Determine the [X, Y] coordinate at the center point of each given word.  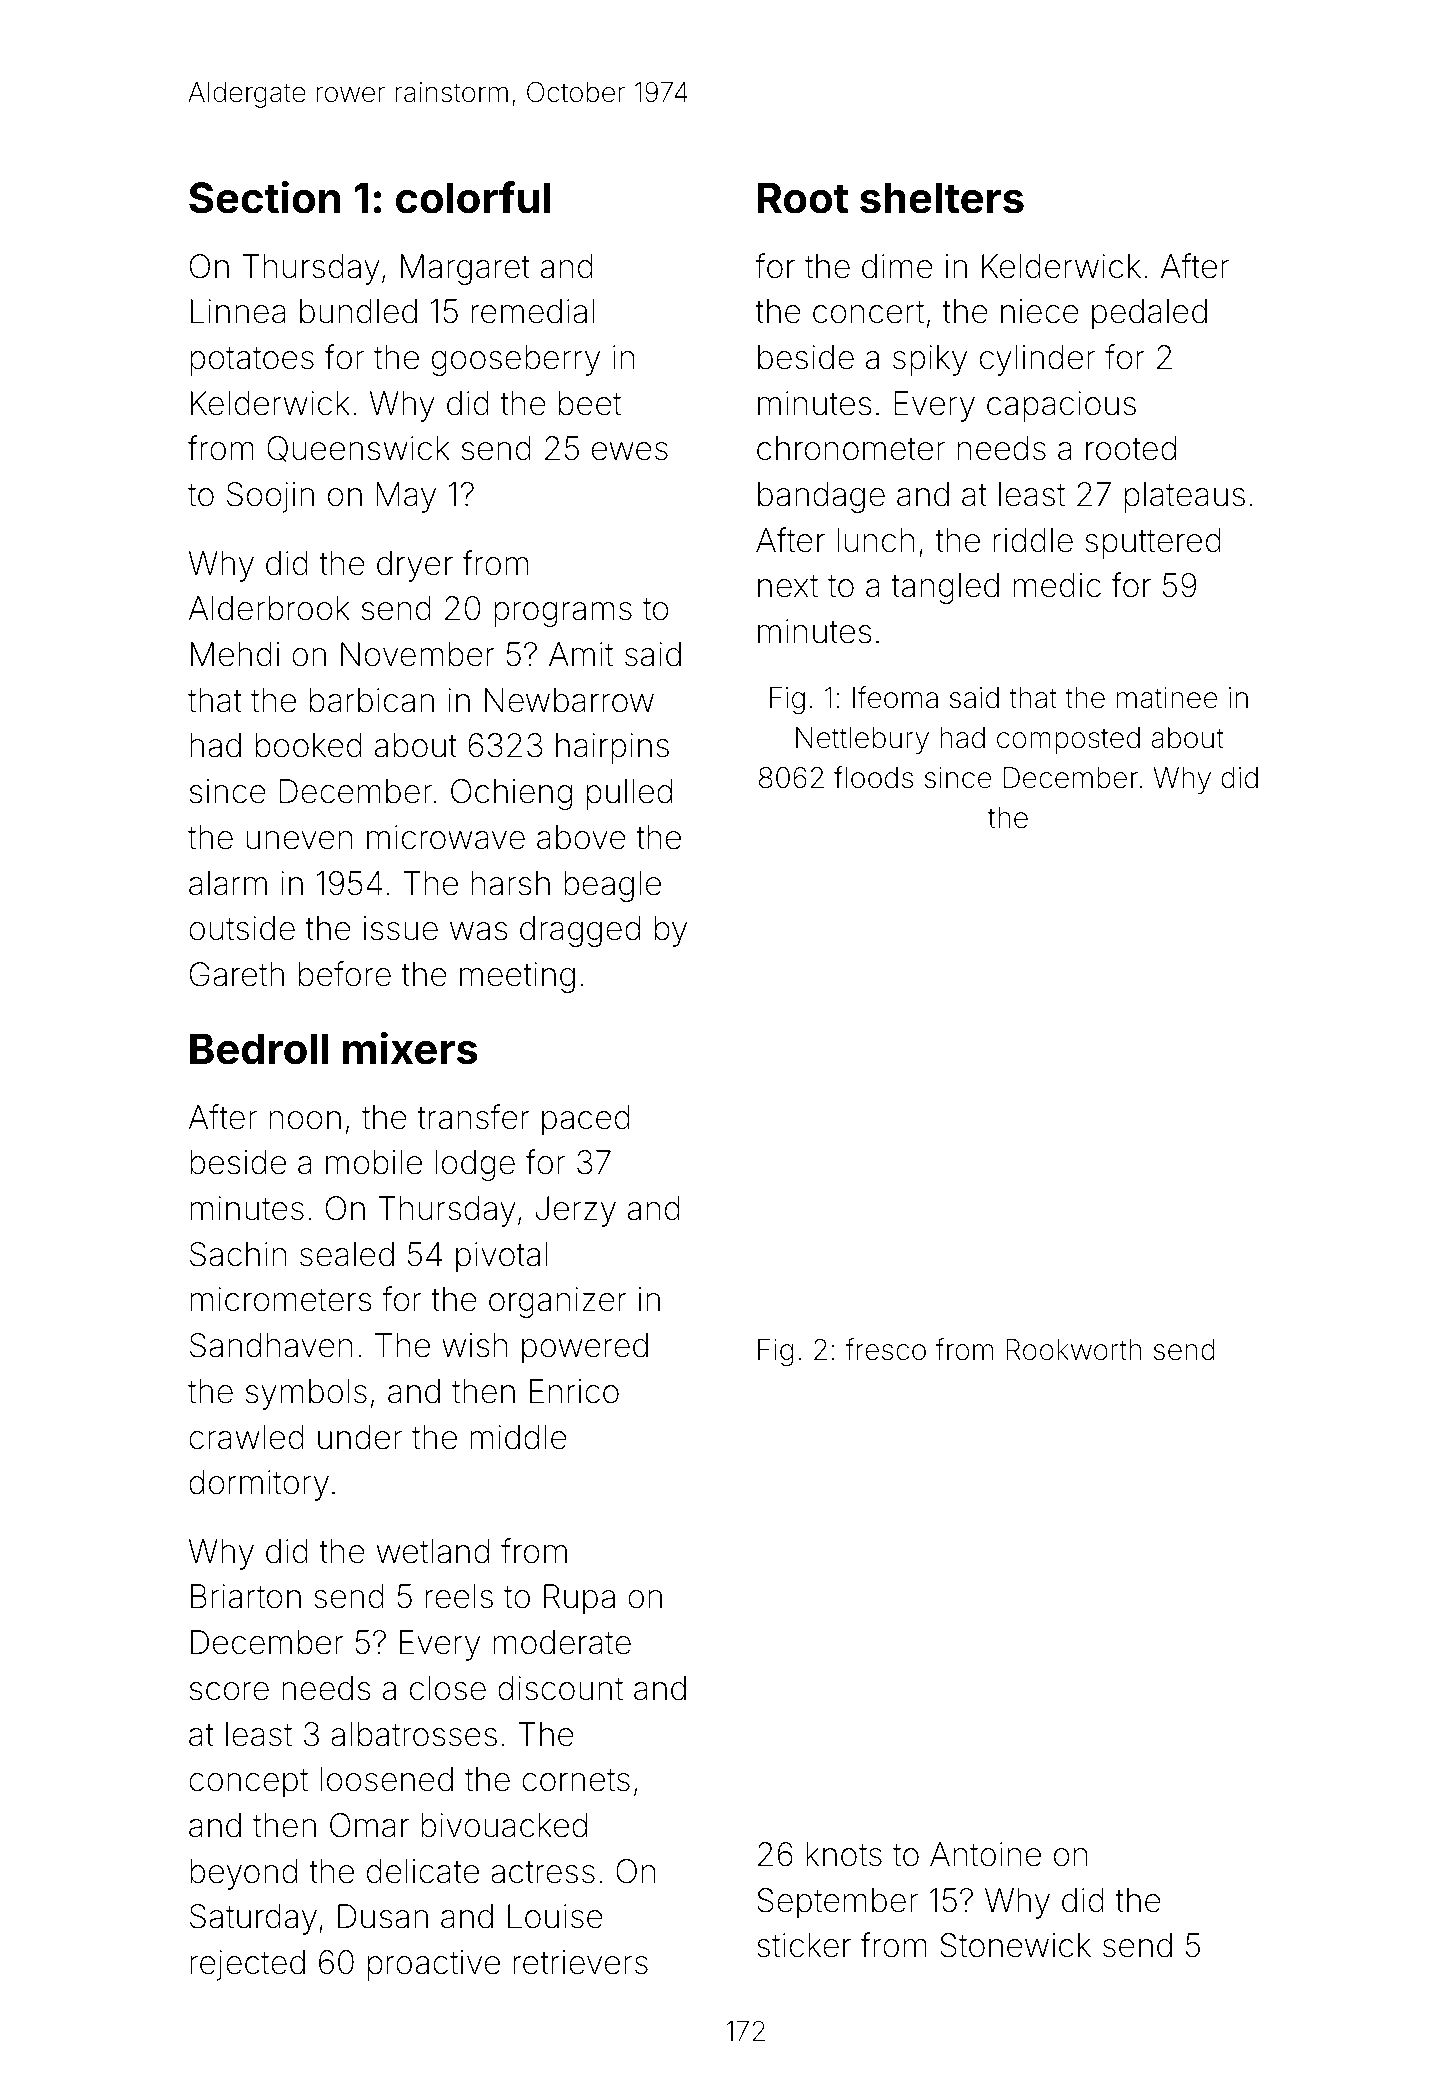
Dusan [383, 1916]
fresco [885, 1349]
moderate [562, 1642]
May [406, 497]
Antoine [985, 1854]
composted [1068, 740]
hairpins [612, 748]
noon [305, 1120]
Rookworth [1074, 1350]
